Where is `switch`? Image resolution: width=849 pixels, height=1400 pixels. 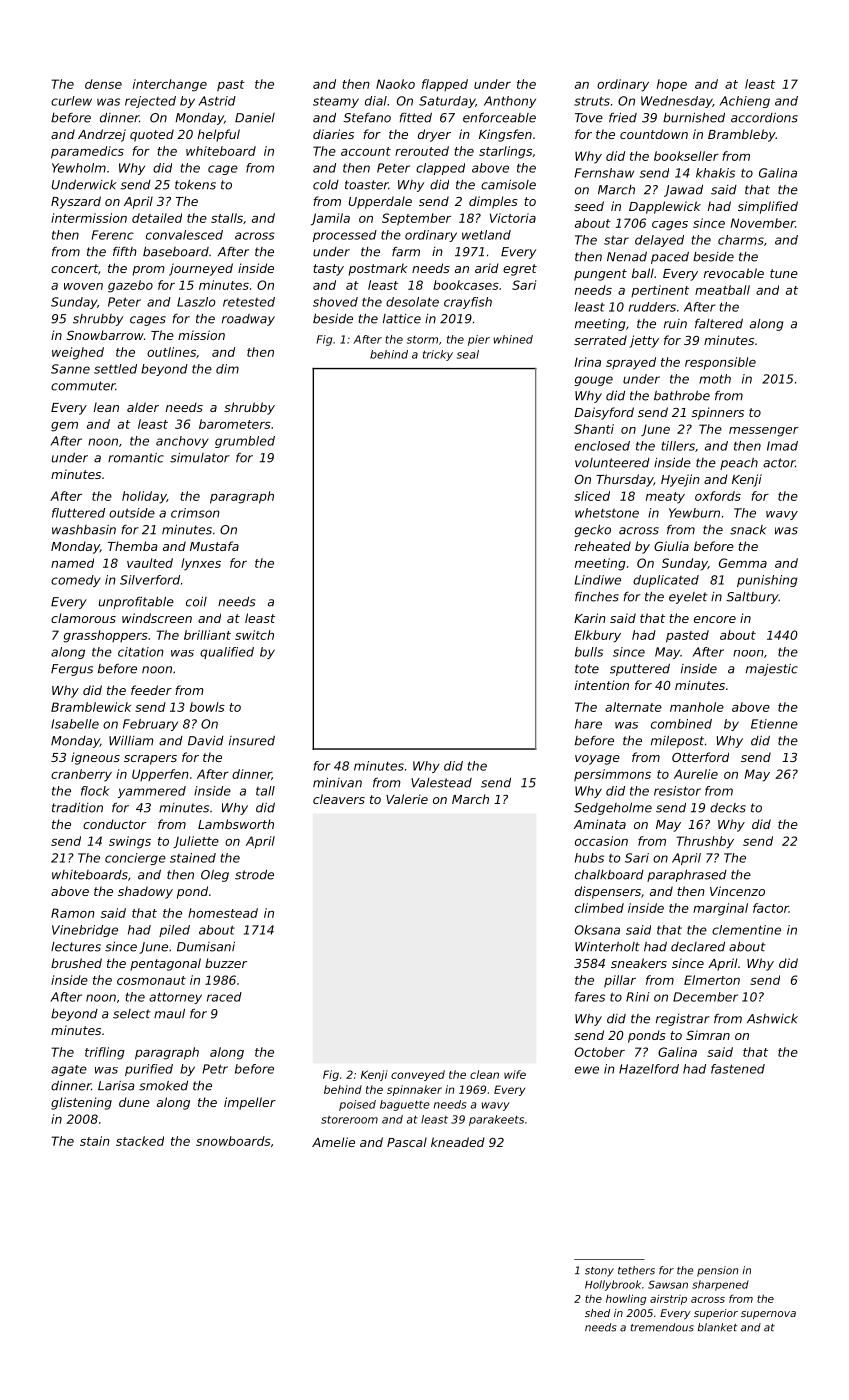 switch is located at coordinates (254, 635).
